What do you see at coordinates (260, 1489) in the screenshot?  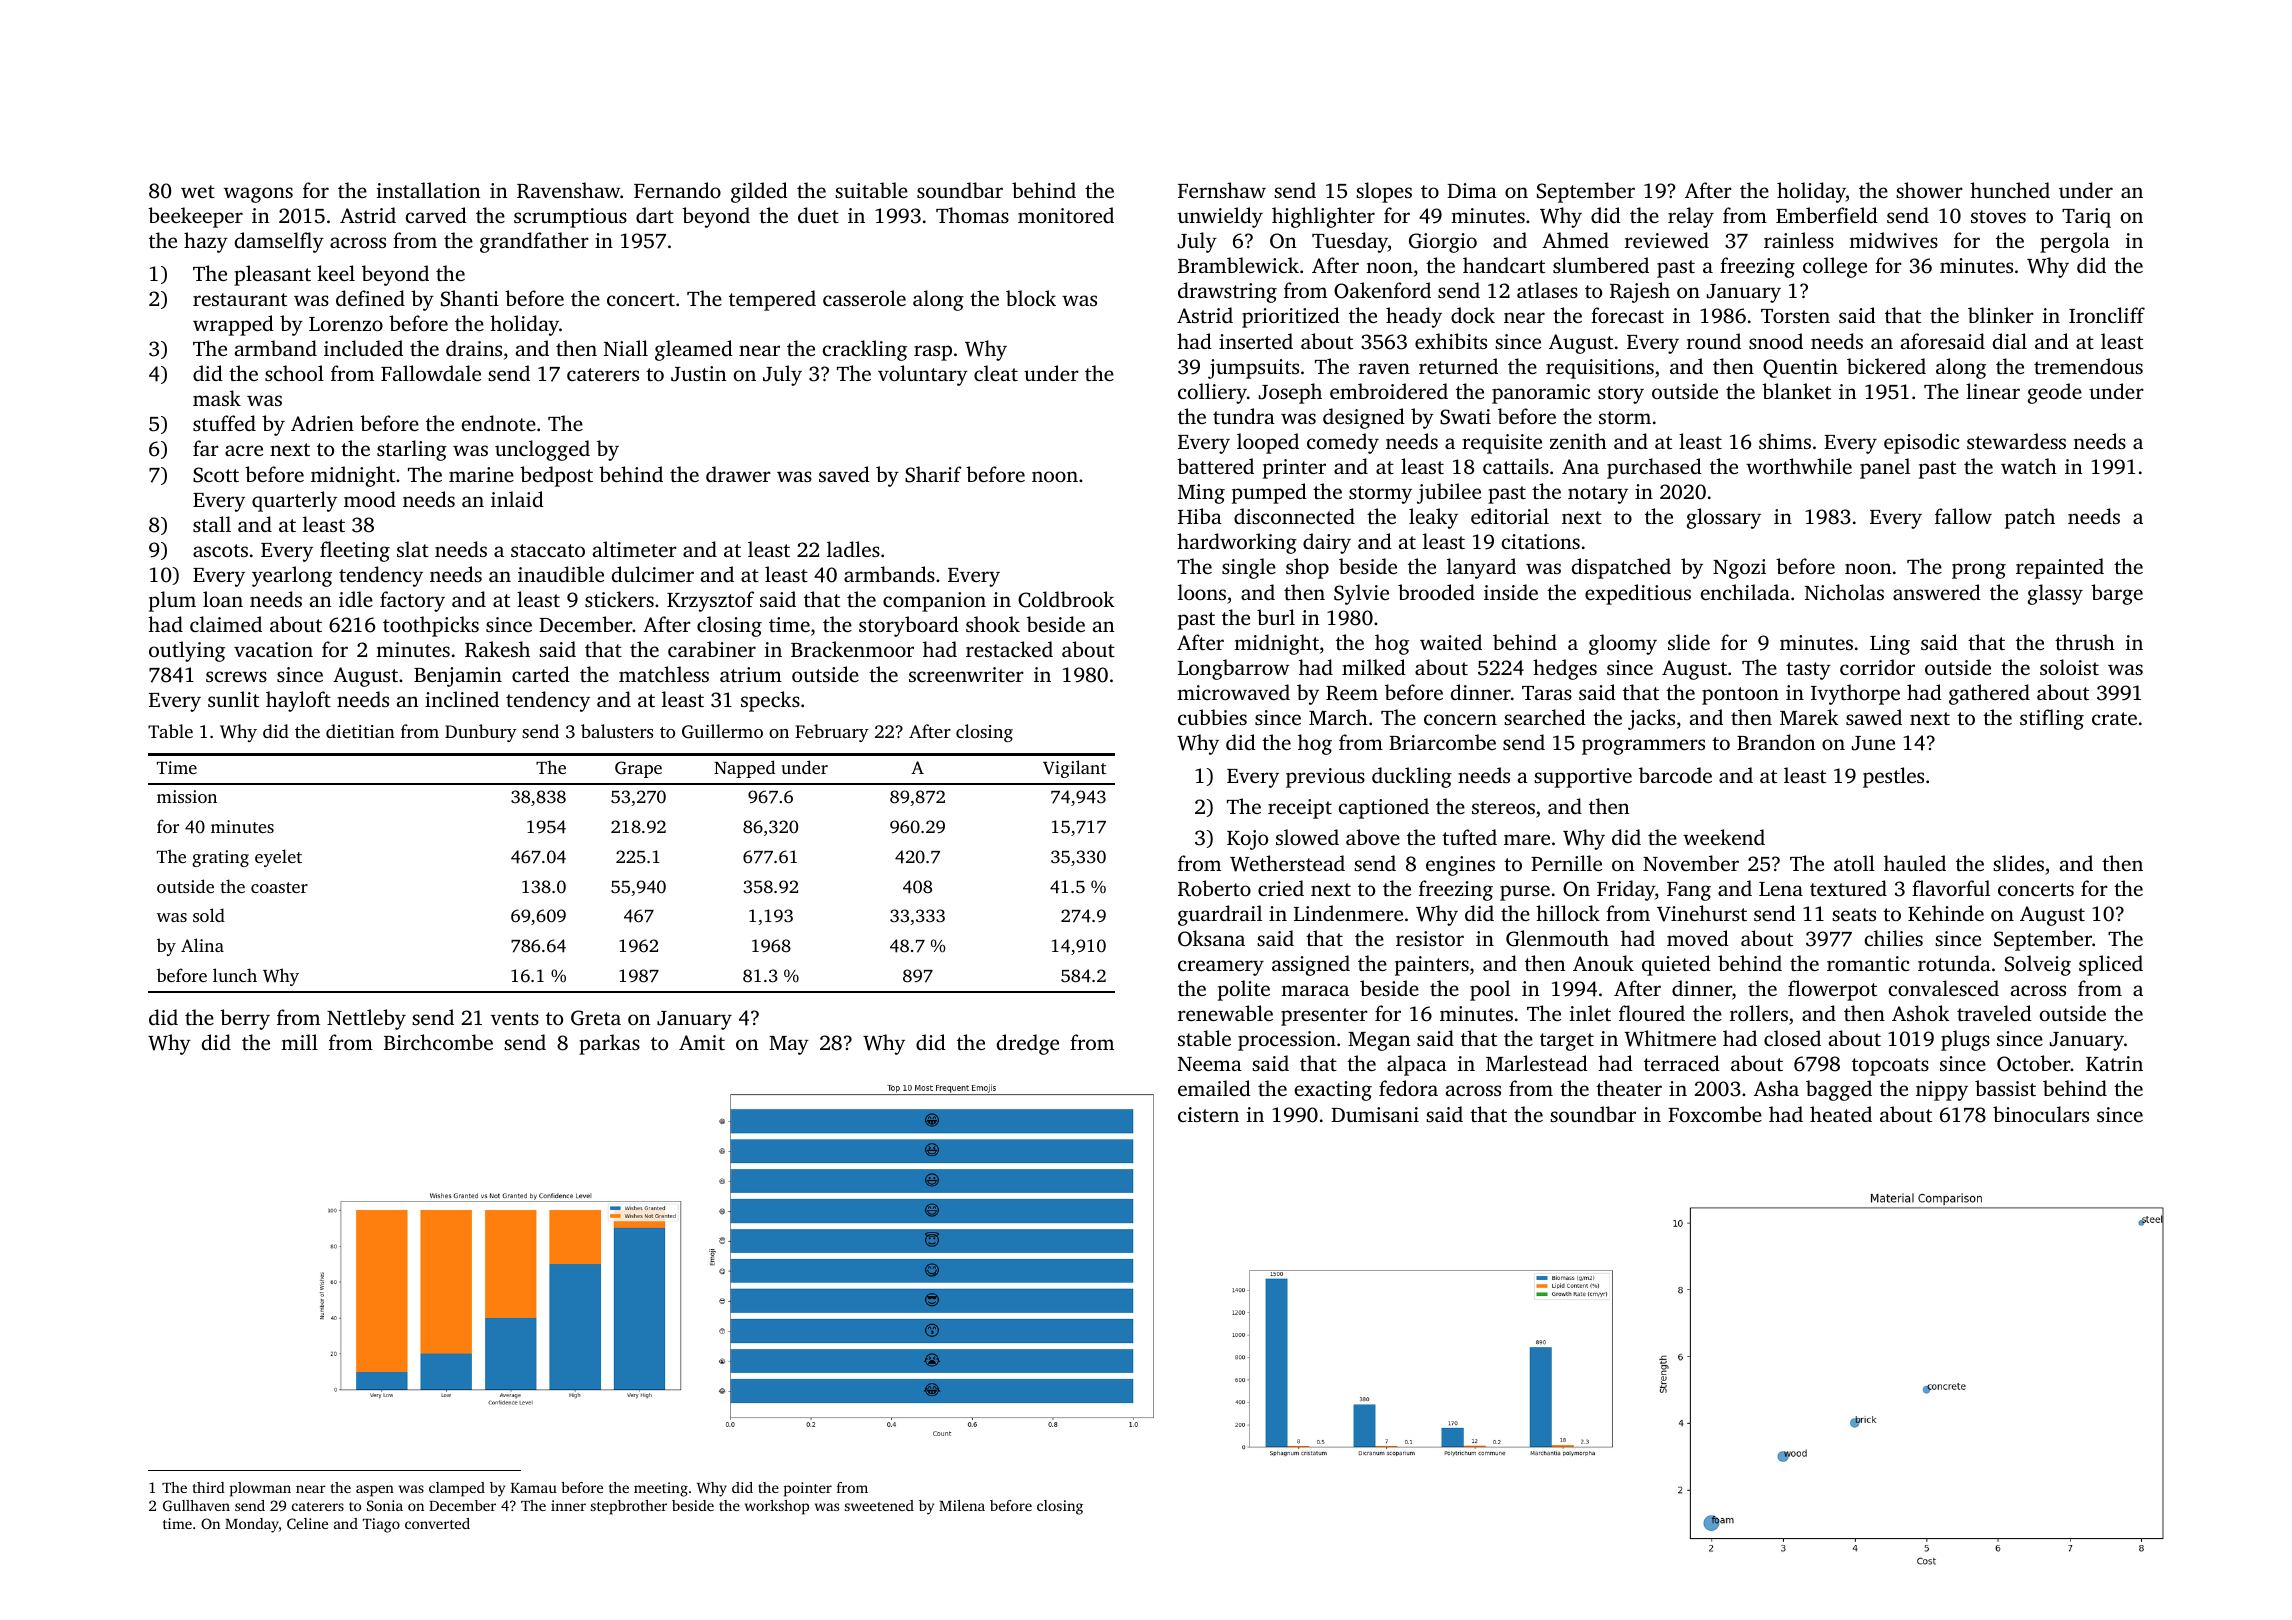 I see `plowman` at bounding box center [260, 1489].
